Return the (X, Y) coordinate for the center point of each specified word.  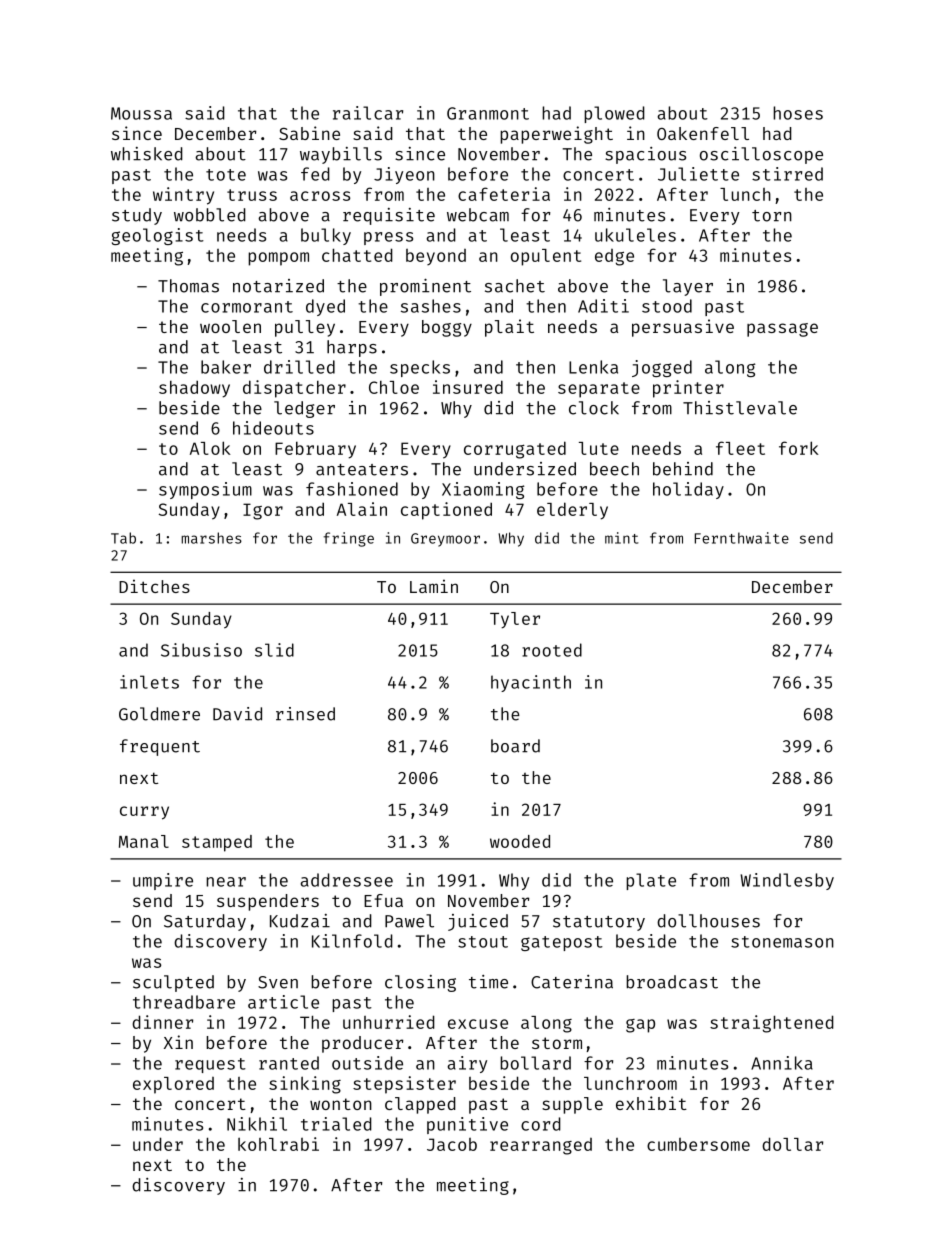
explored (173, 1085)
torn (772, 216)
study (137, 216)
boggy (447, 328)
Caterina (572, 982)
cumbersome (698, 1144)
